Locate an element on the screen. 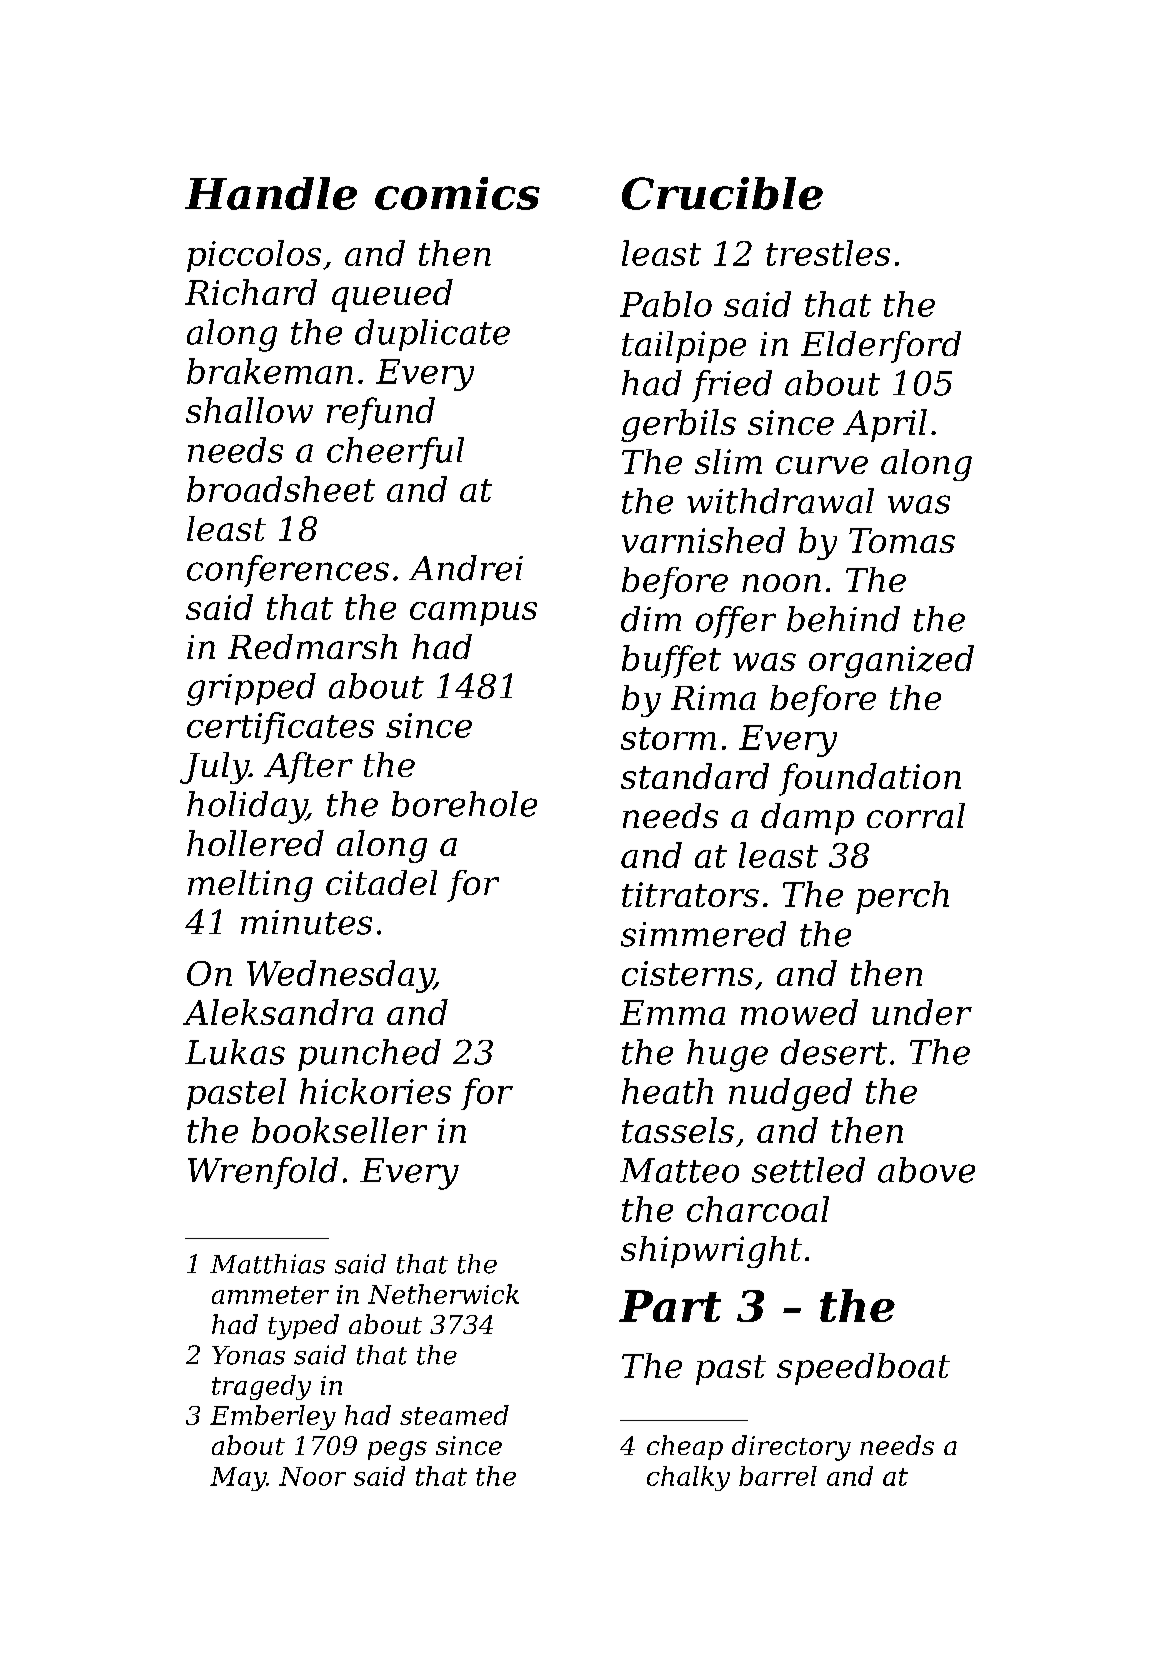 The image size is (1165, 1654). campus is located at coordinates (473, 614).
